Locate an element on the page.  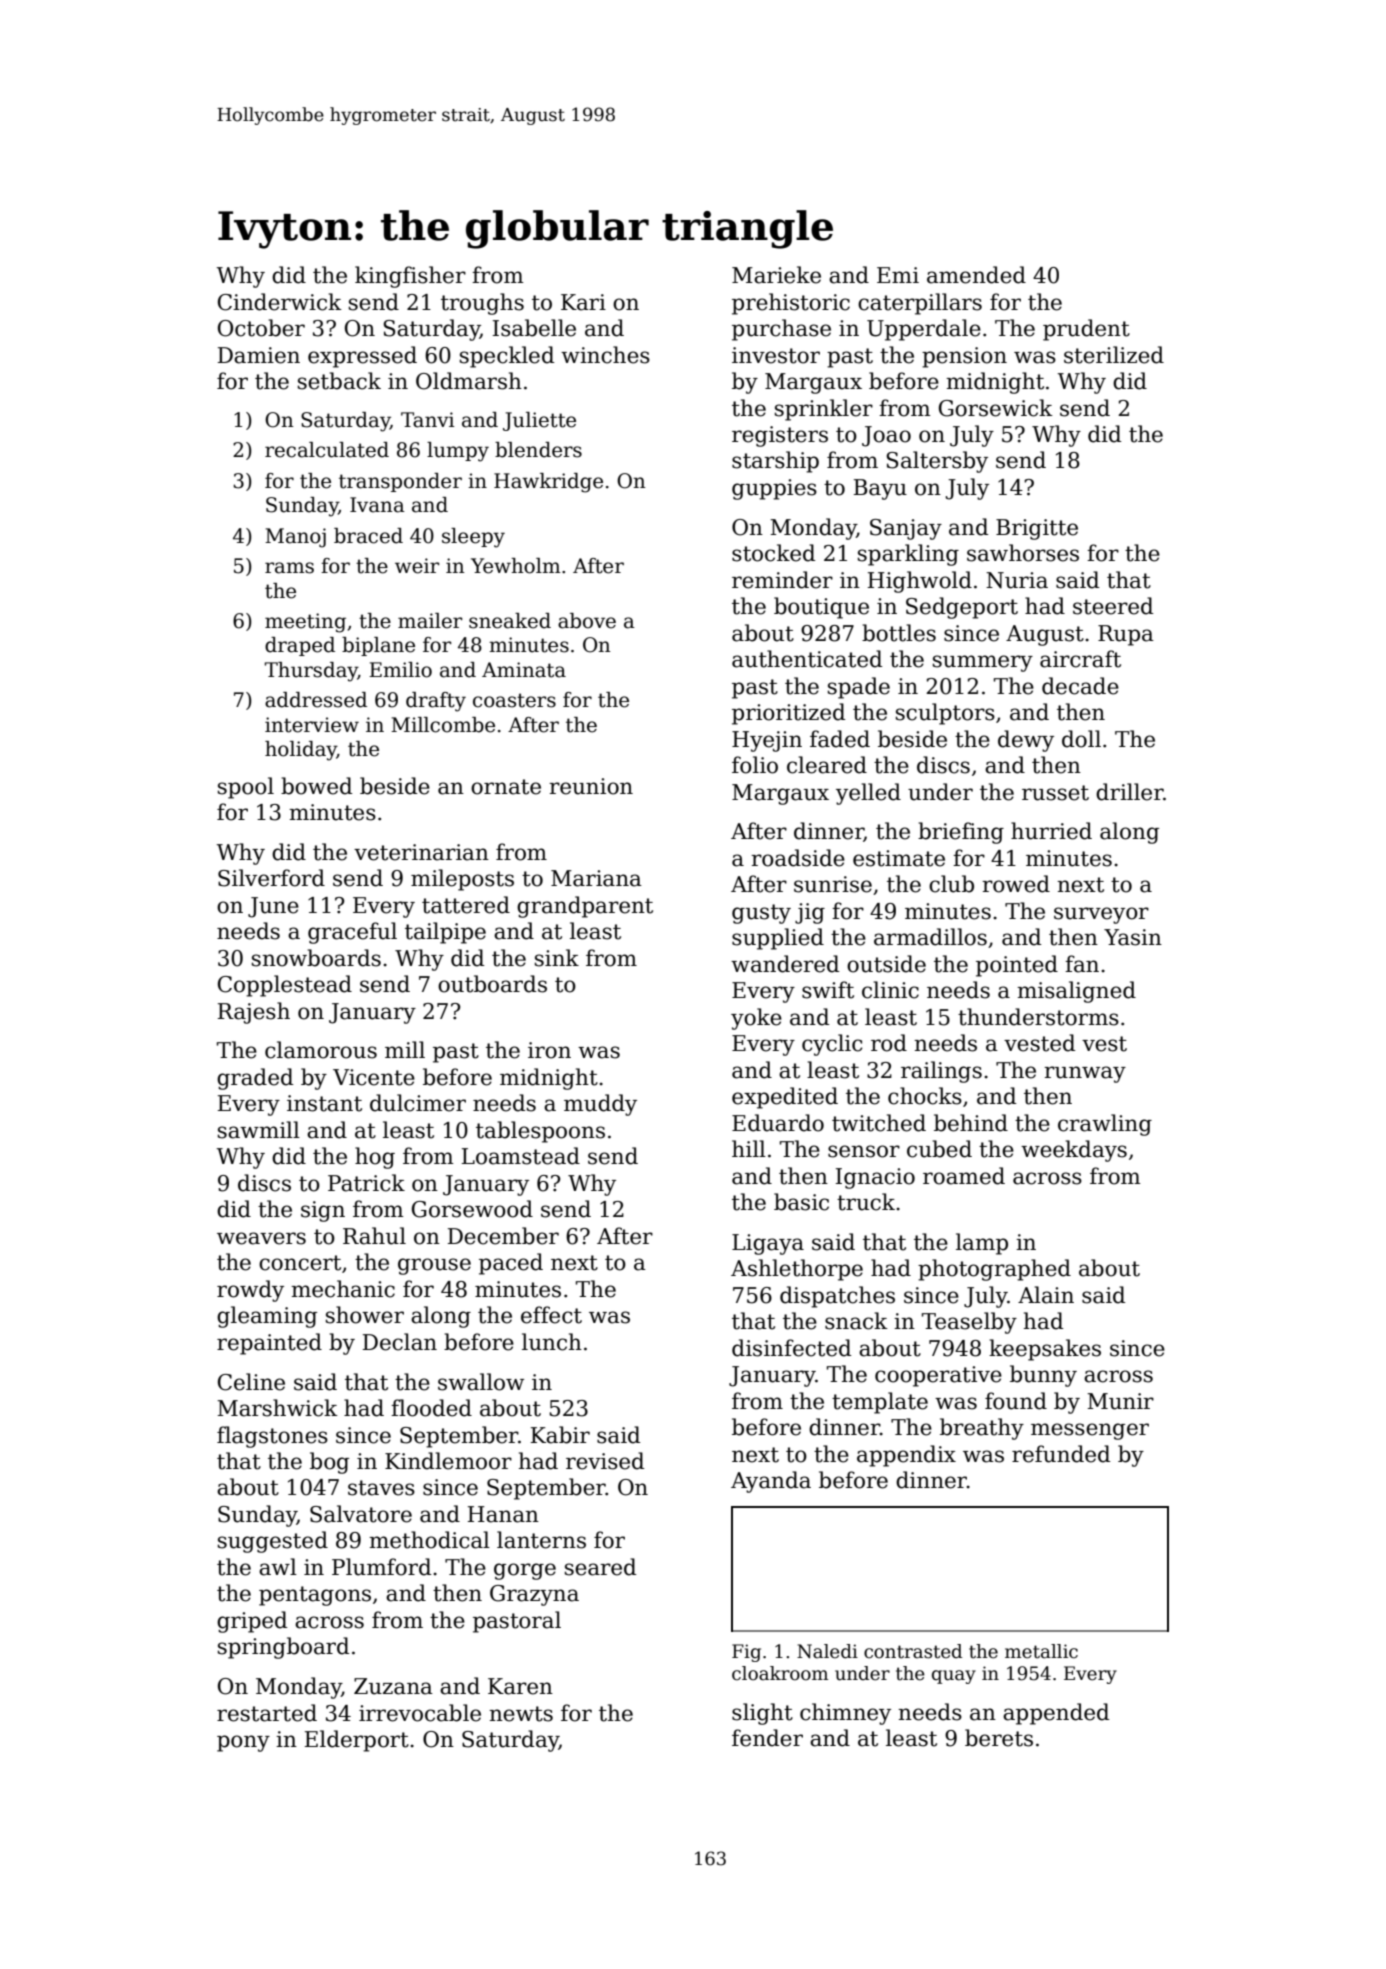
decade is located at coordinates (1080, 686).
